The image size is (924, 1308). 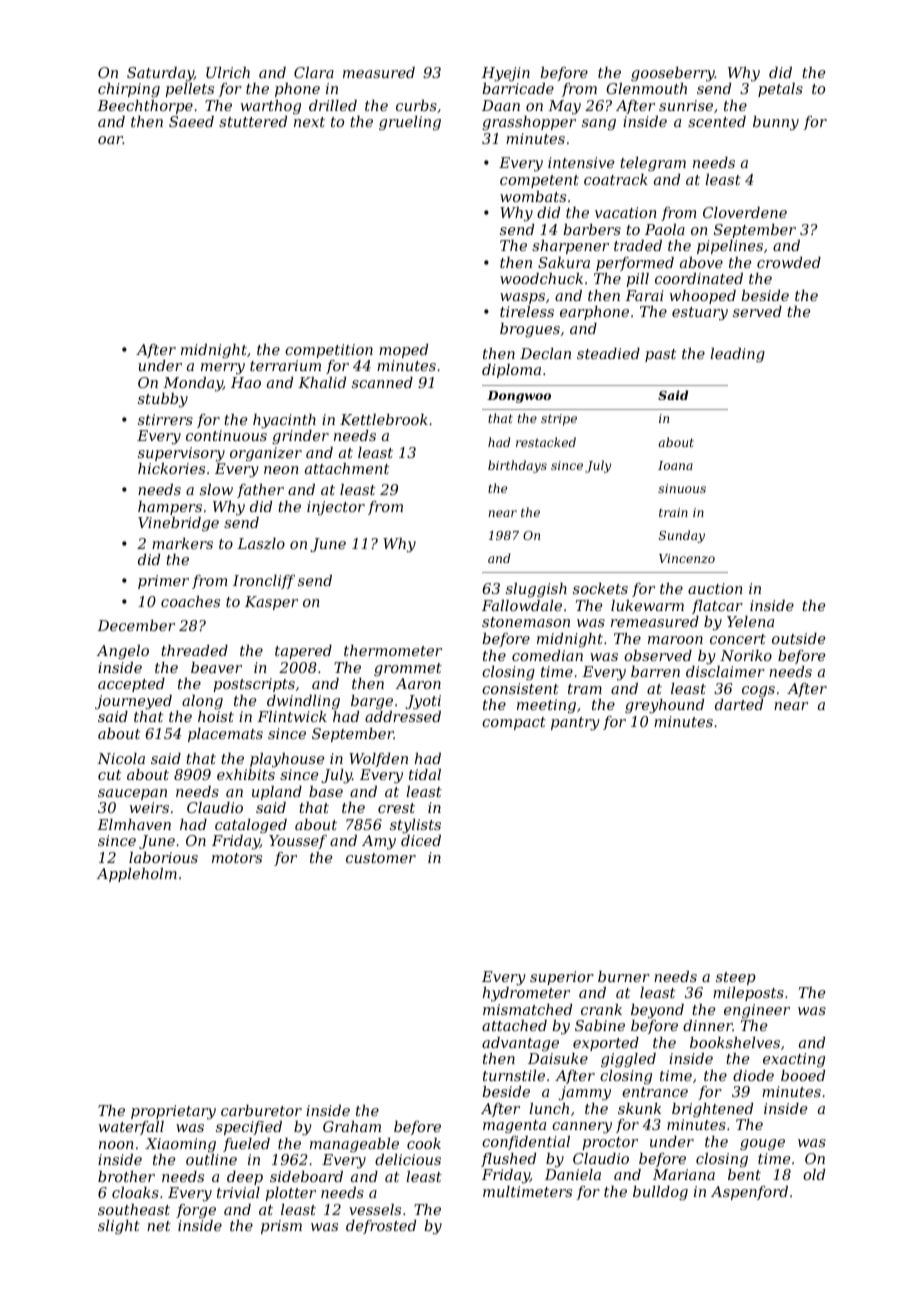 What do you see at coordinates (410, 123) in the screenshot?
I see `grueling` at bounding box center [410, 123].
